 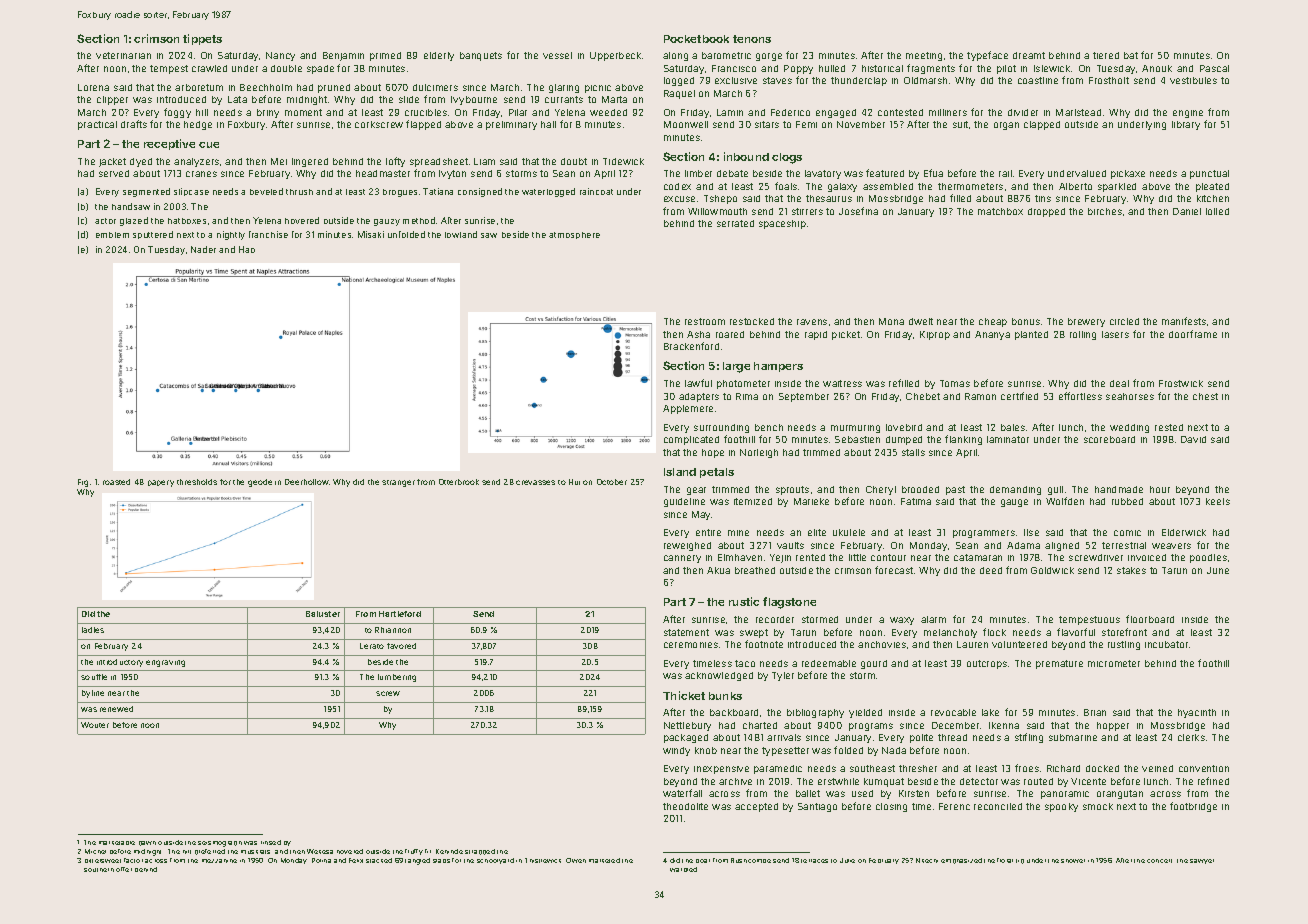 What do you see at coordinates (1193, 334) in the page?
I see `doorframe` at bounding box center [1193, 334].
